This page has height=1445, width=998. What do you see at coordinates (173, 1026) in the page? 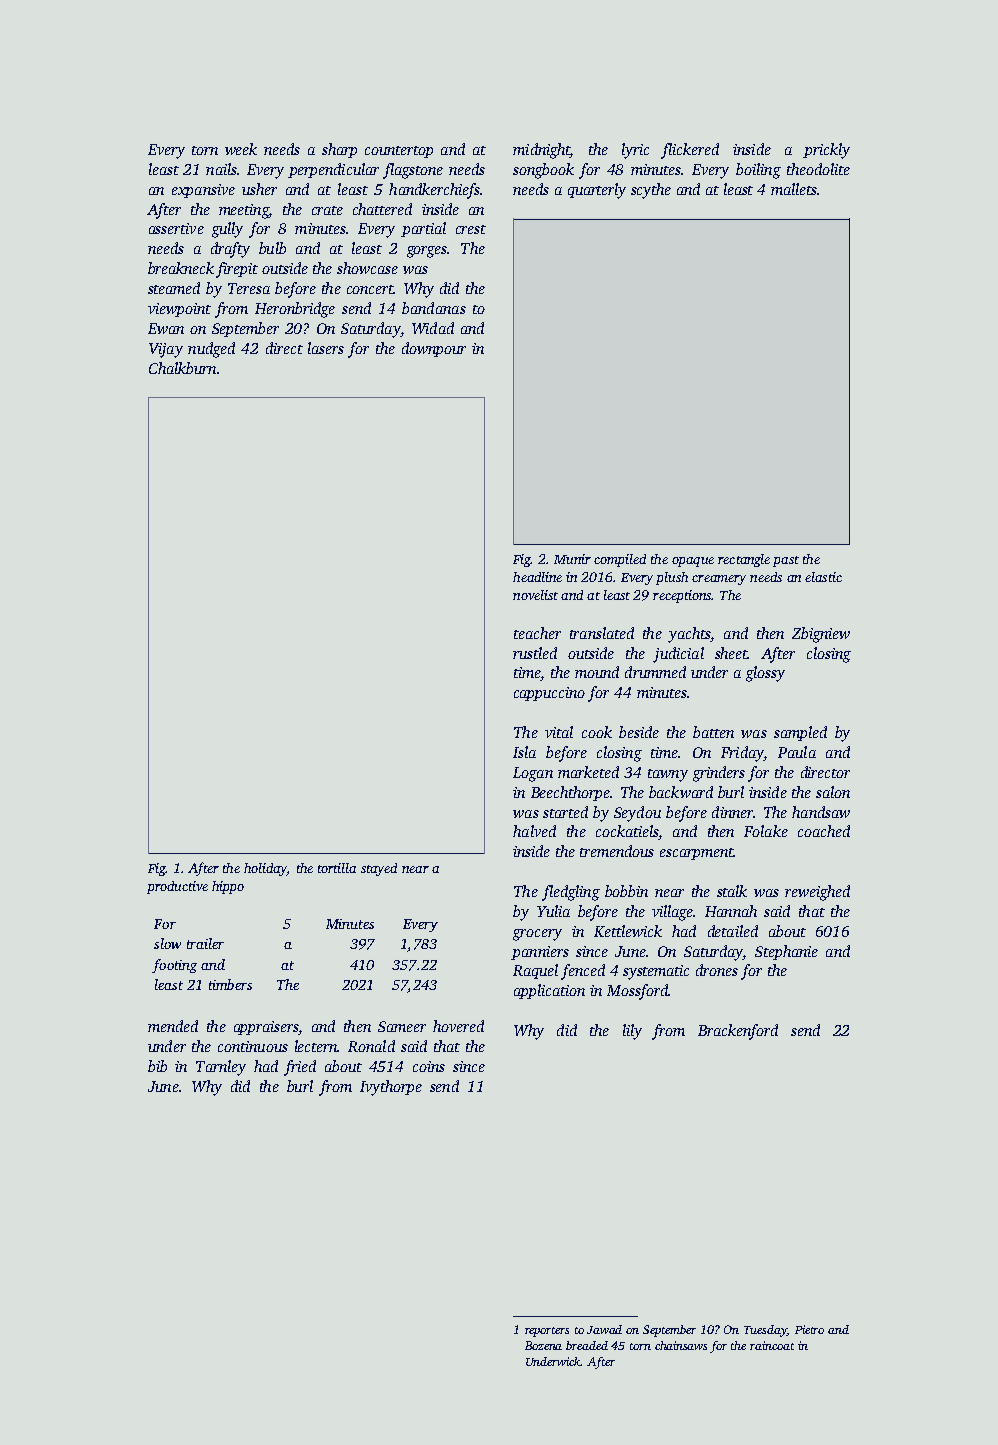
I see `mended` at bounding box center [173, 1026].
